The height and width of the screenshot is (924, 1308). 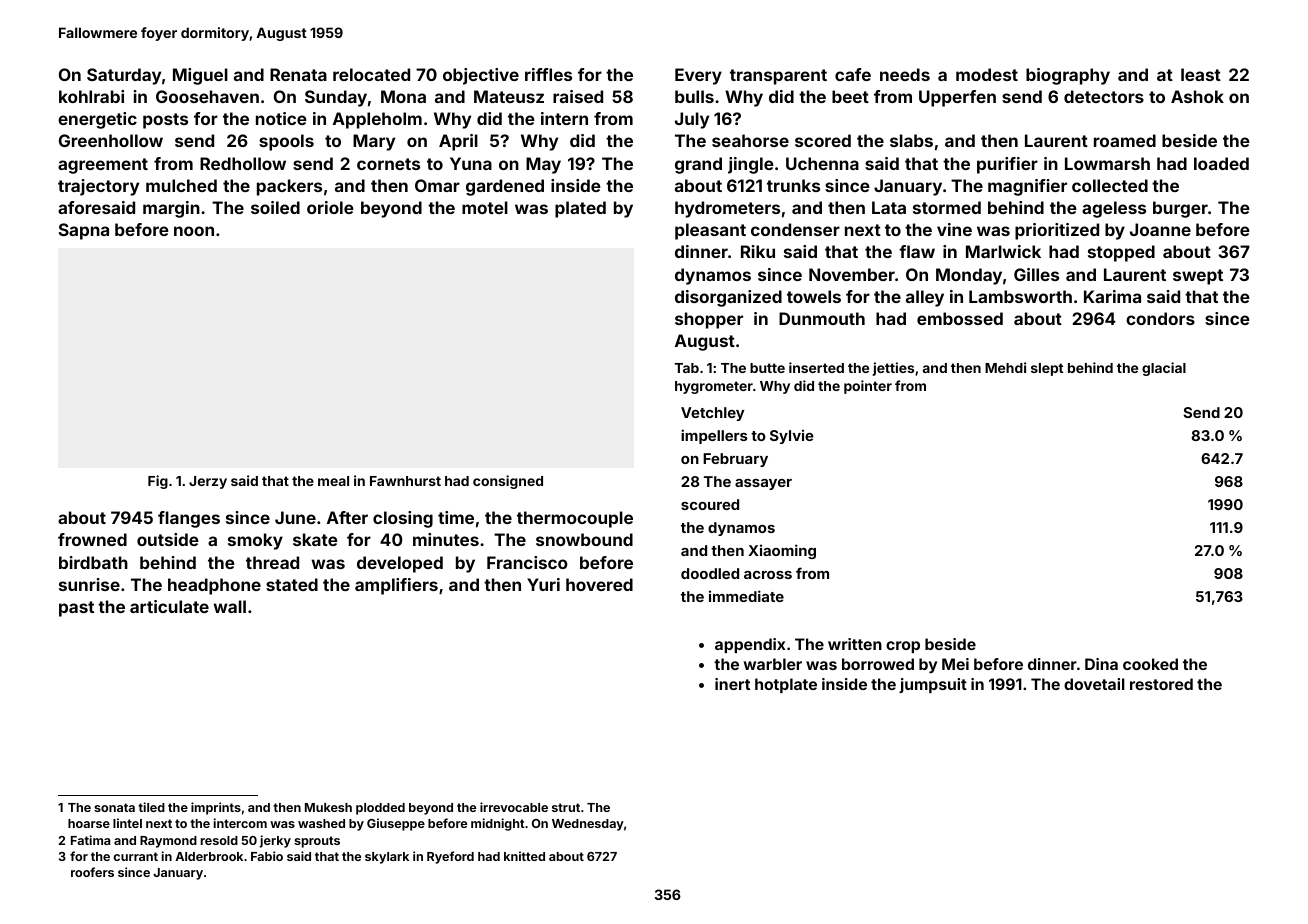 What do you see at coordinates (216, 808) in the screenshot?
I see `imprints` at bounding box center [216, 808].
